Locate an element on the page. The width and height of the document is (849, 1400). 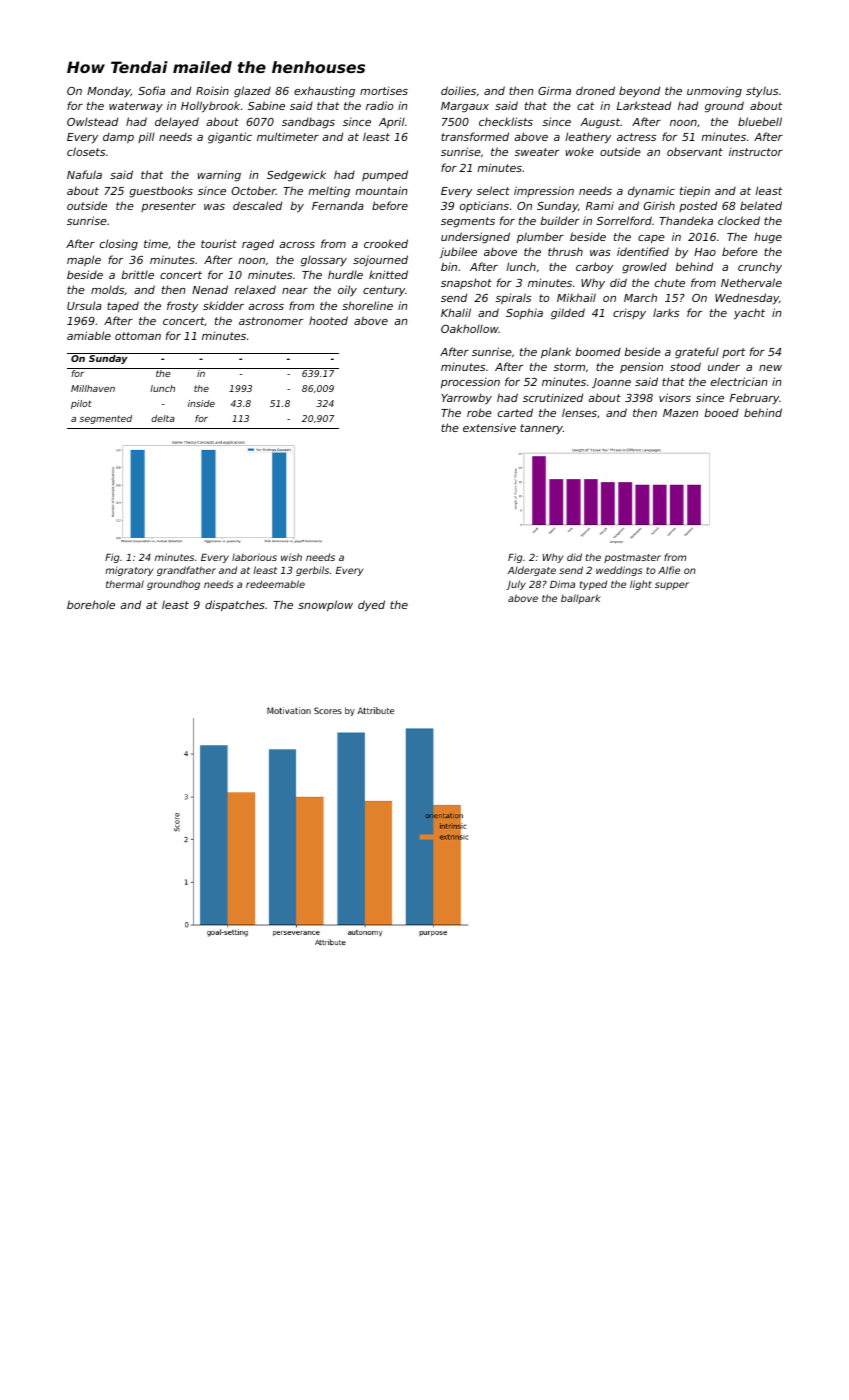
descaled is located at coordinates (257, 205).
